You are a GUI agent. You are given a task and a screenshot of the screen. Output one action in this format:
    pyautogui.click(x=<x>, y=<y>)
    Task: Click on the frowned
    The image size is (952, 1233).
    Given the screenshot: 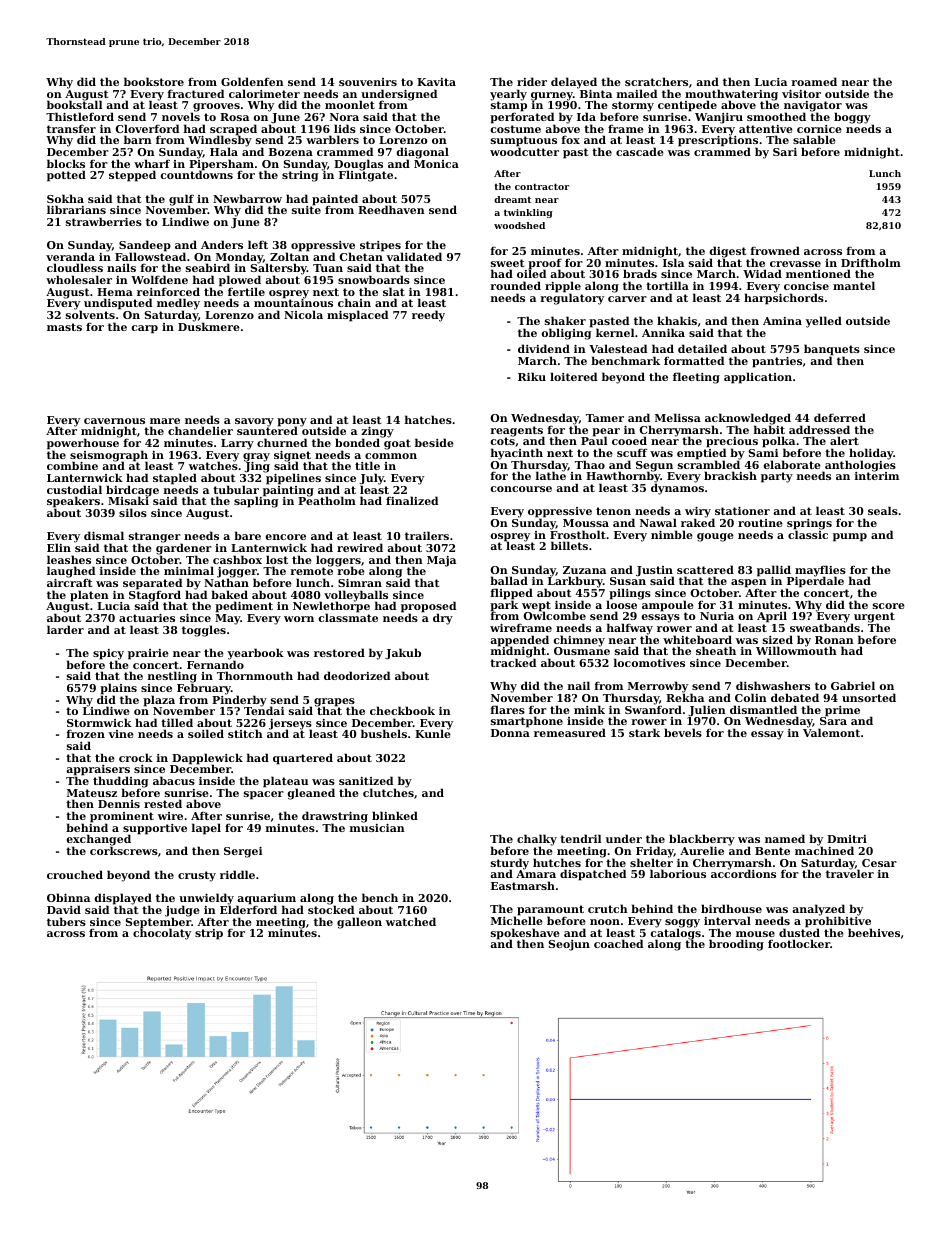 What is the action you would take?
    pyautogui.click(x=775, y=250)
